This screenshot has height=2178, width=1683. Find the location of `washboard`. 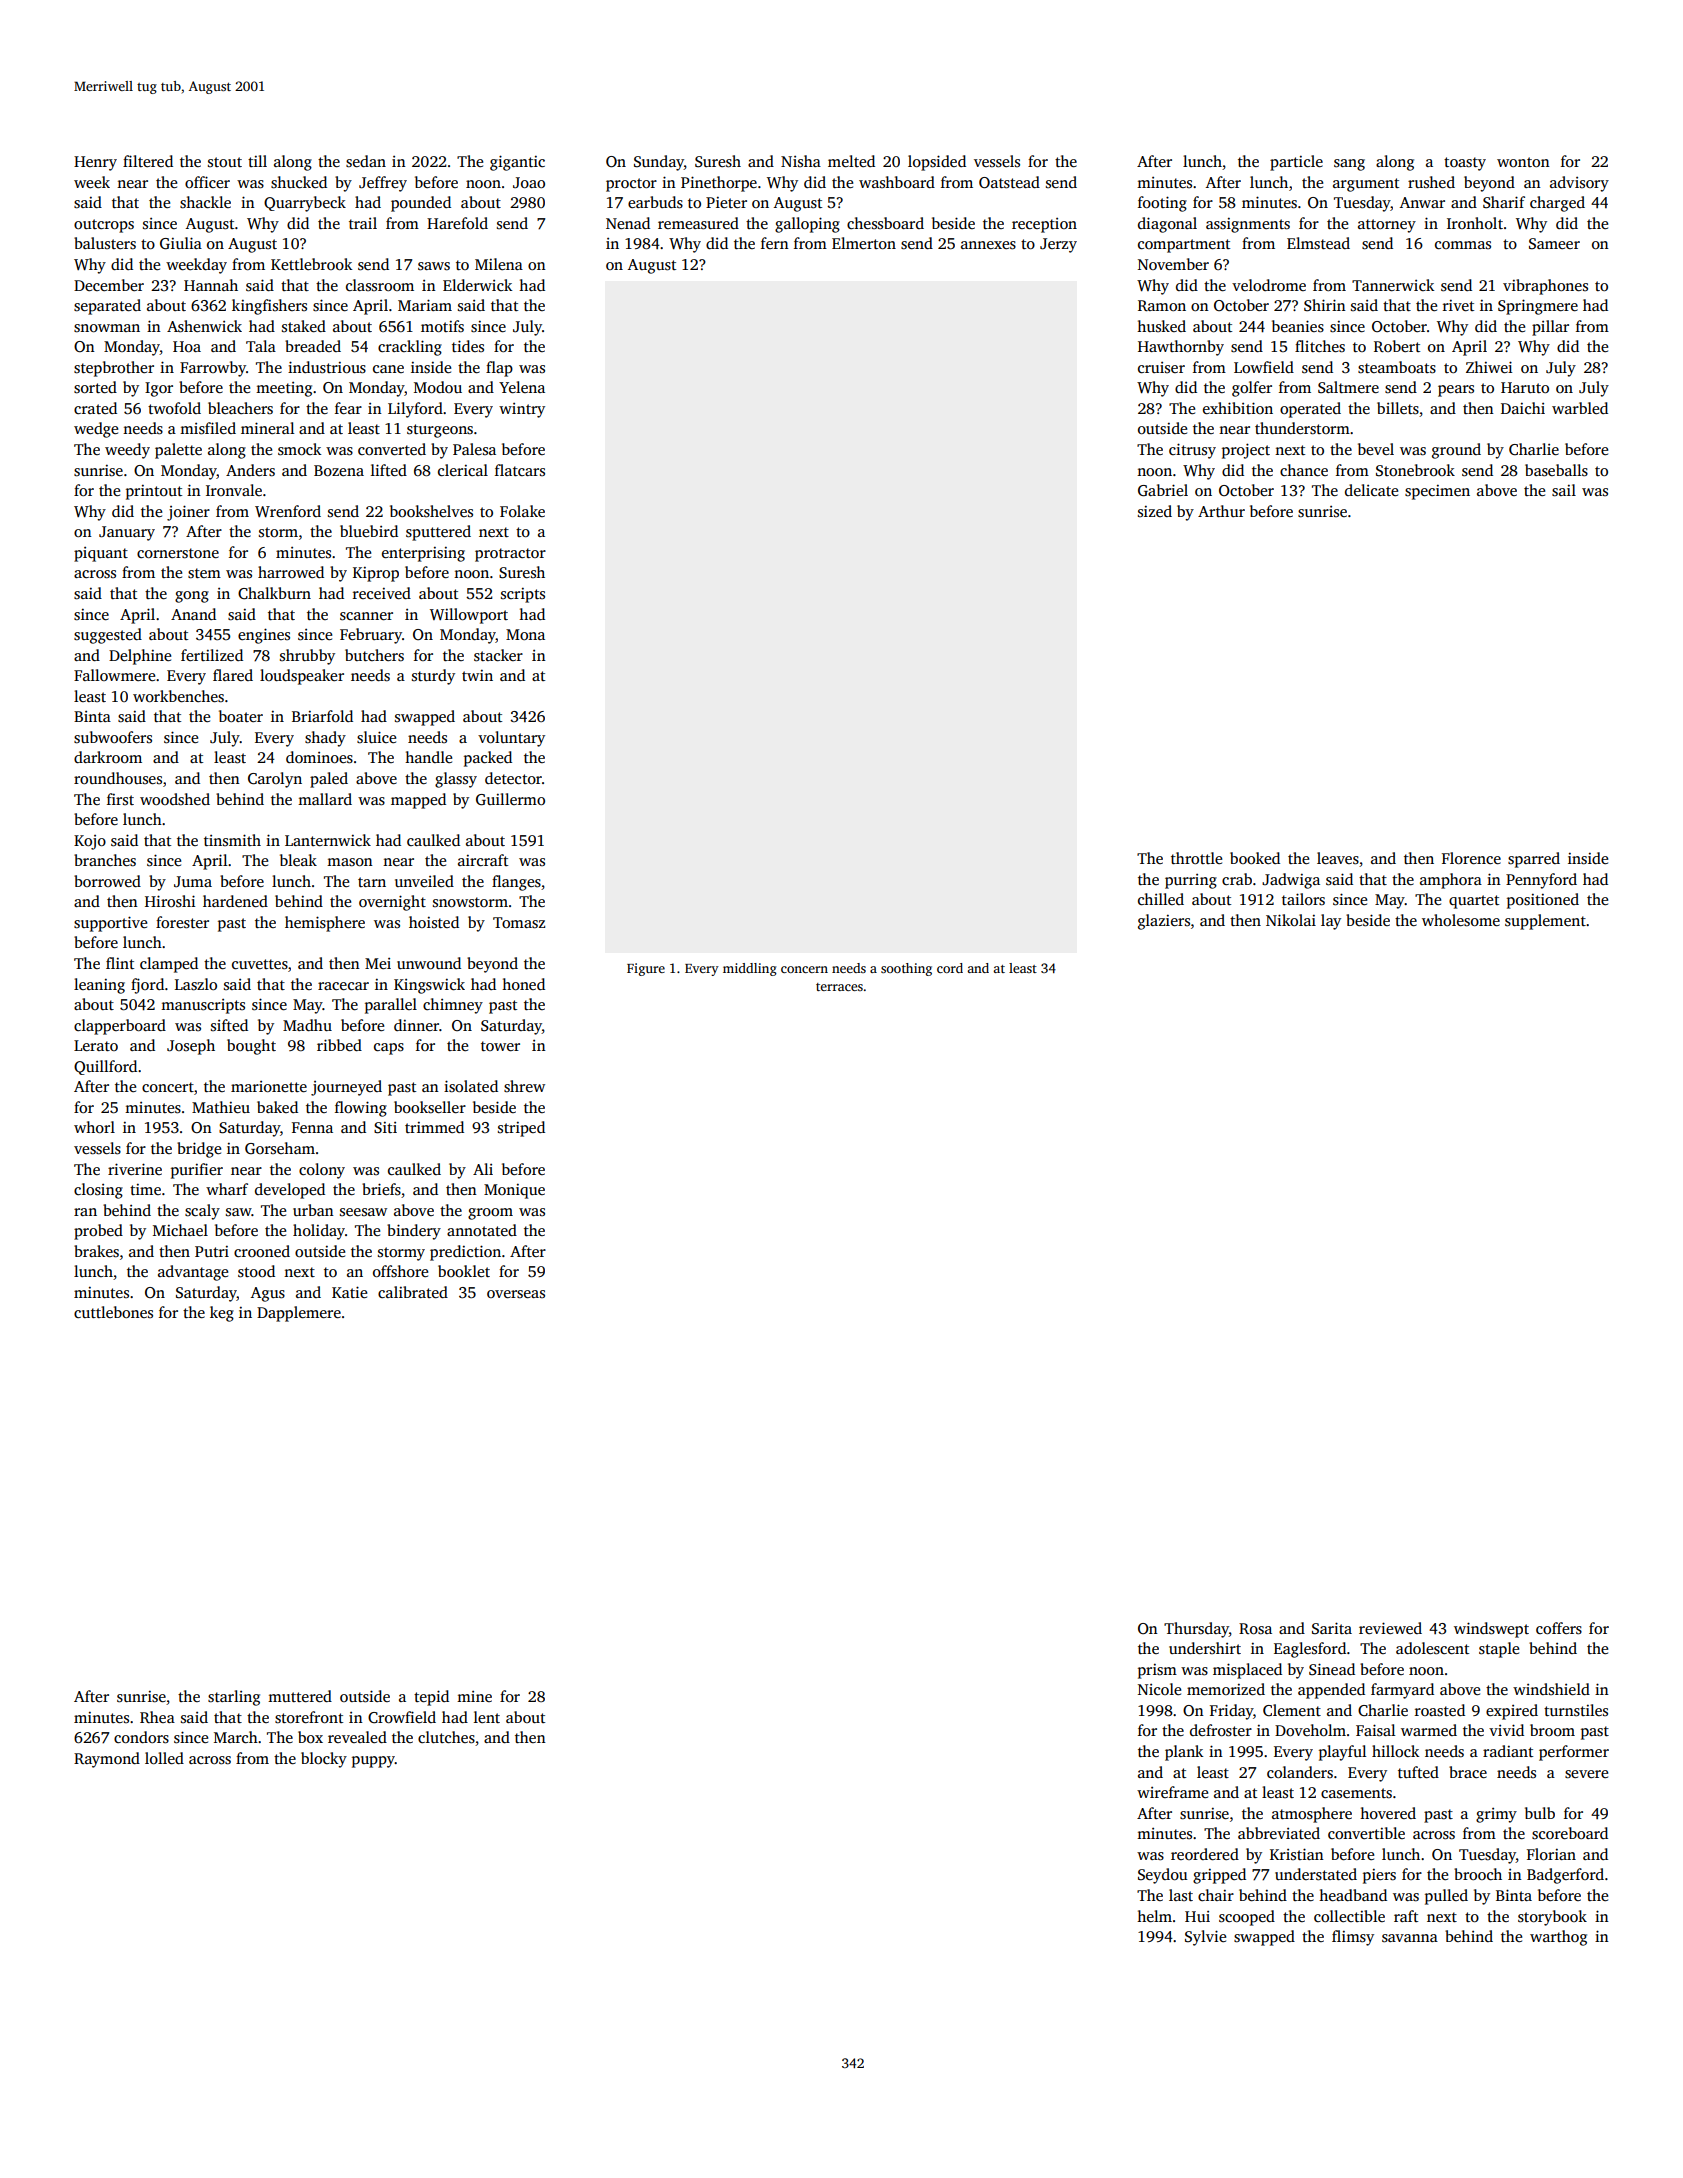

washboard is located at coordinates (897, 182).
